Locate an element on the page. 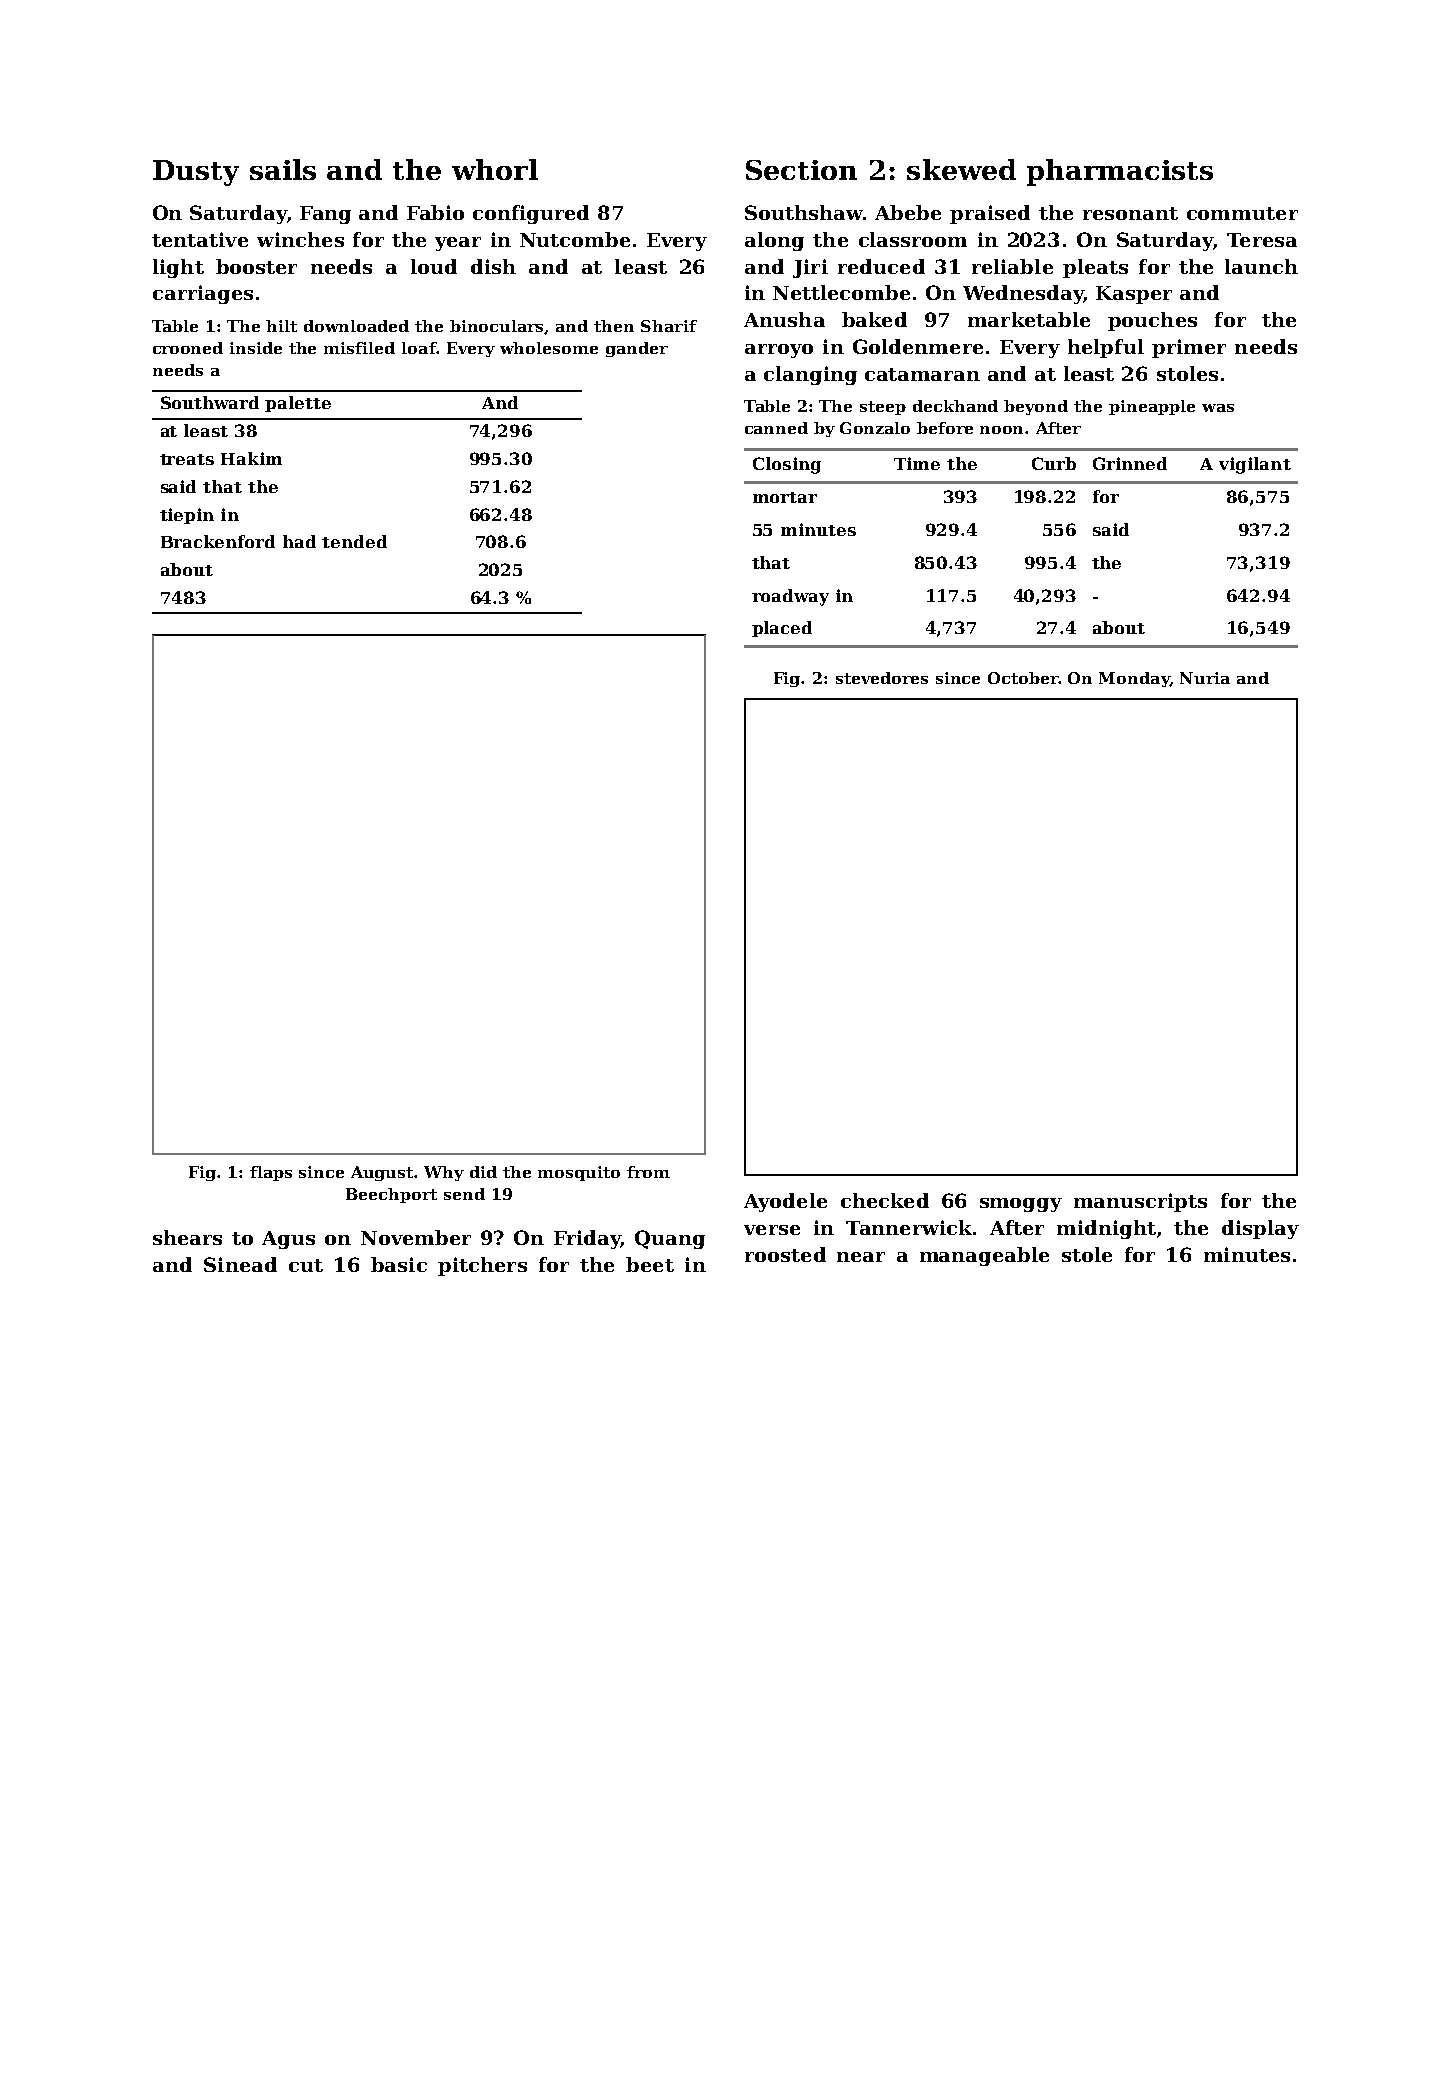  sails is located at coordinates (283, 169).
